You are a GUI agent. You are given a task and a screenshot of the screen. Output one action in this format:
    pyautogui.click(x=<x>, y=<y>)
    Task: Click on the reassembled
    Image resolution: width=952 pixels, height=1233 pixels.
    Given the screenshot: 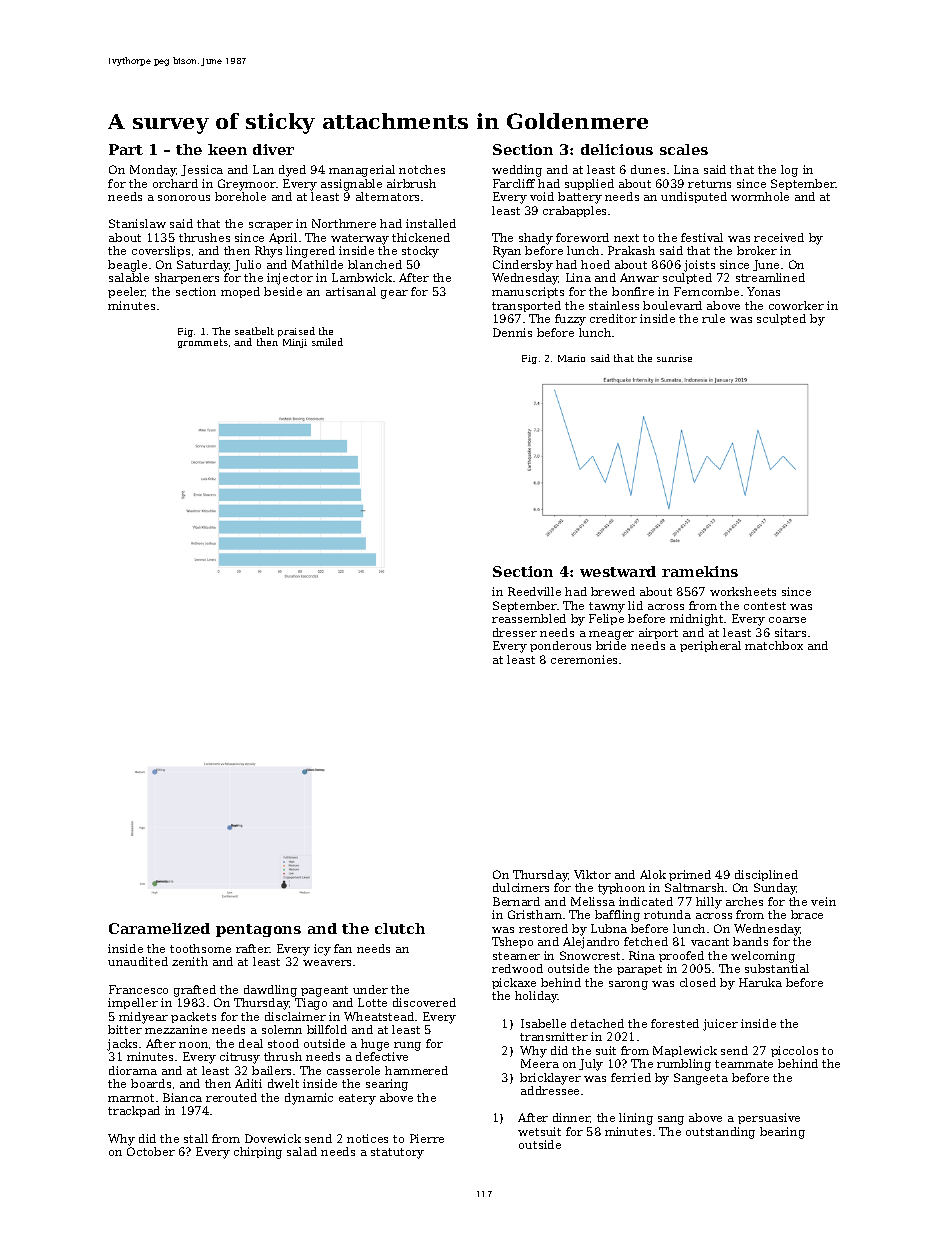 What is the action you would take?
    pyautogui.click(x=529, y=618)
